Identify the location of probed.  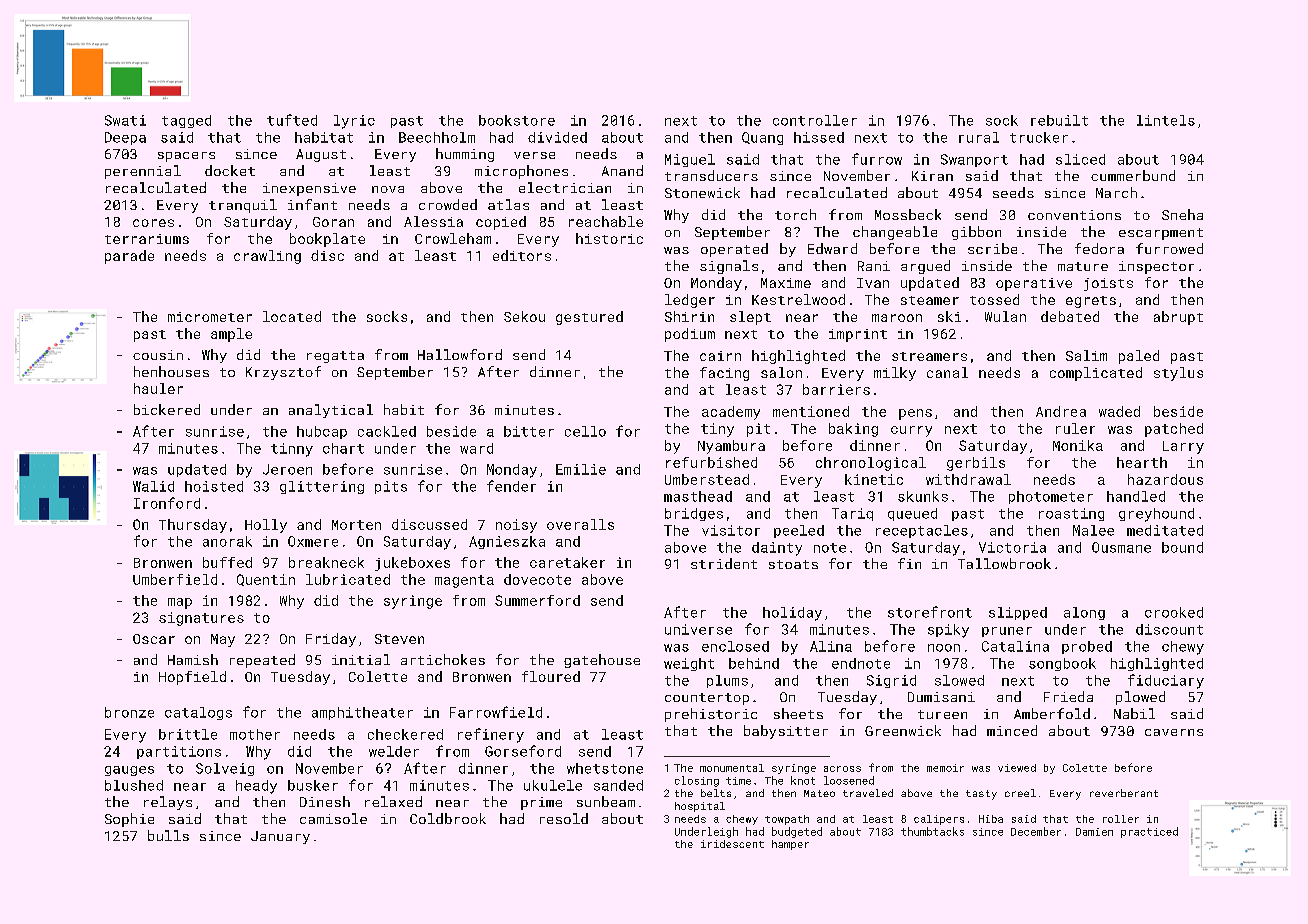
(1087, 647).
